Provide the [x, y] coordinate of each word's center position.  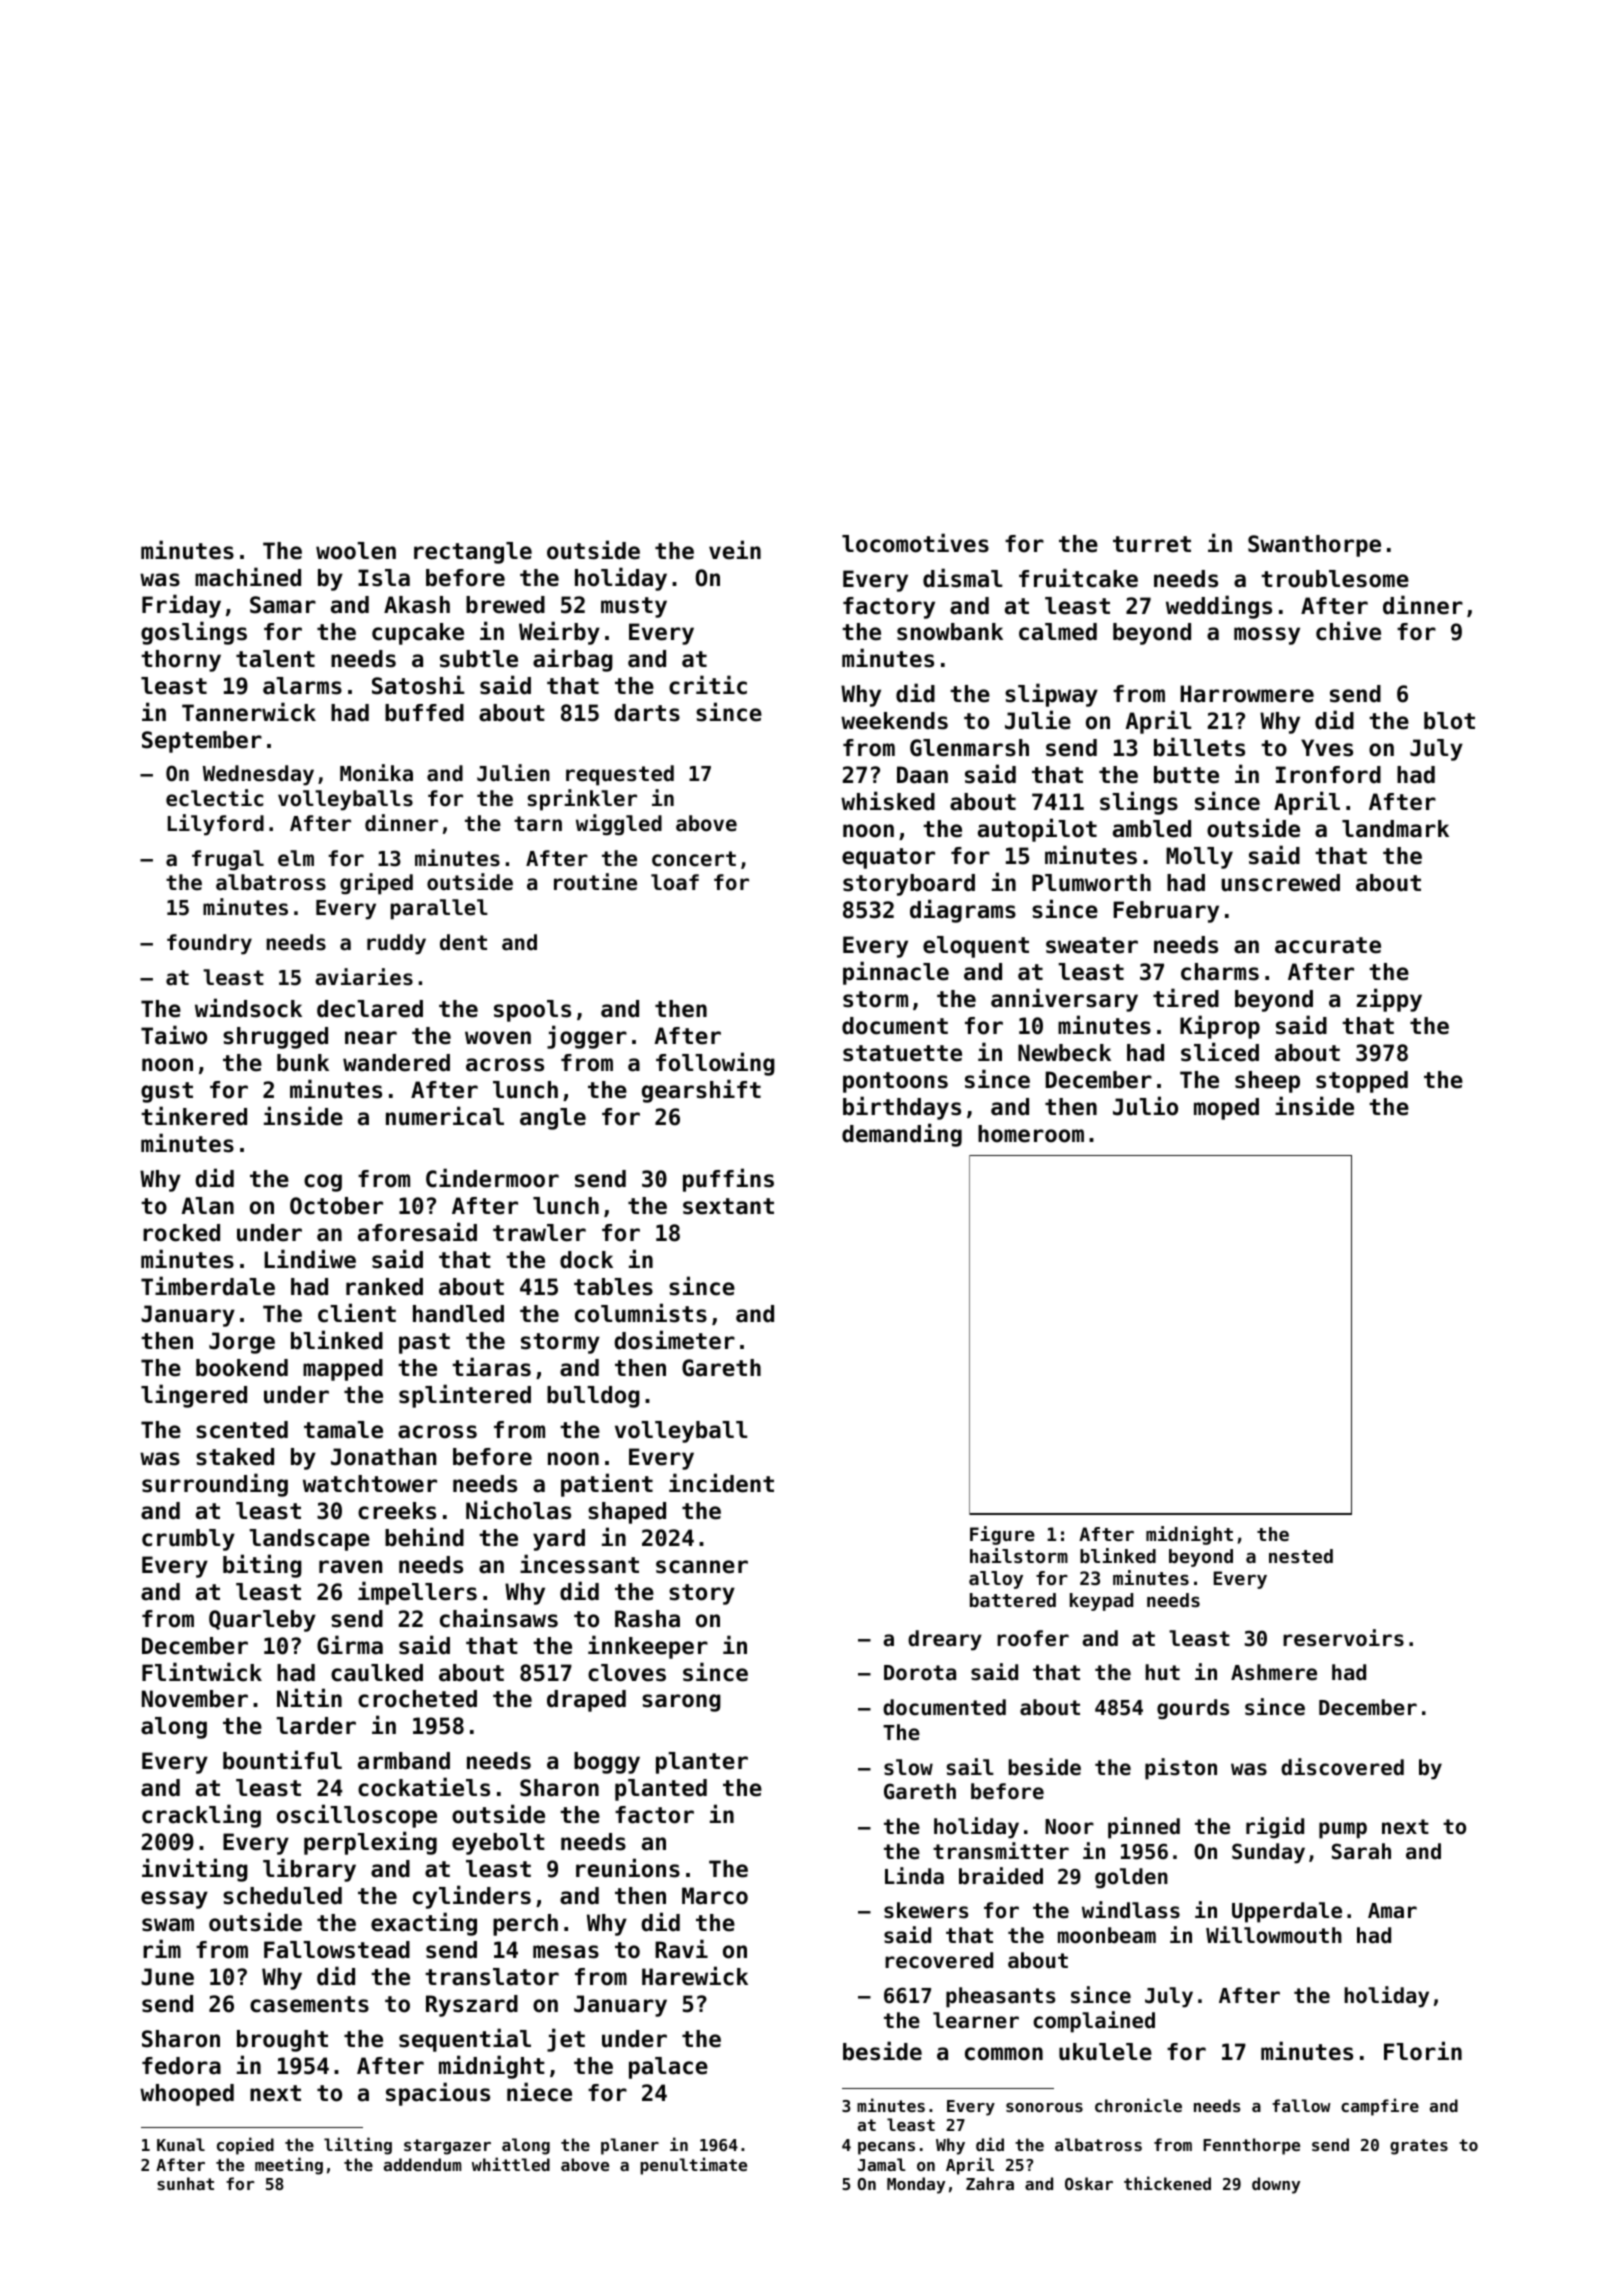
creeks [397, 1511]
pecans [886, 2148]
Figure [1002, 1535]
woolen [356, 551]
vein [735, 550]
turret [1152, 544]
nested [1301, 1556]
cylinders [472, 1897]
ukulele [1105, 2052]
